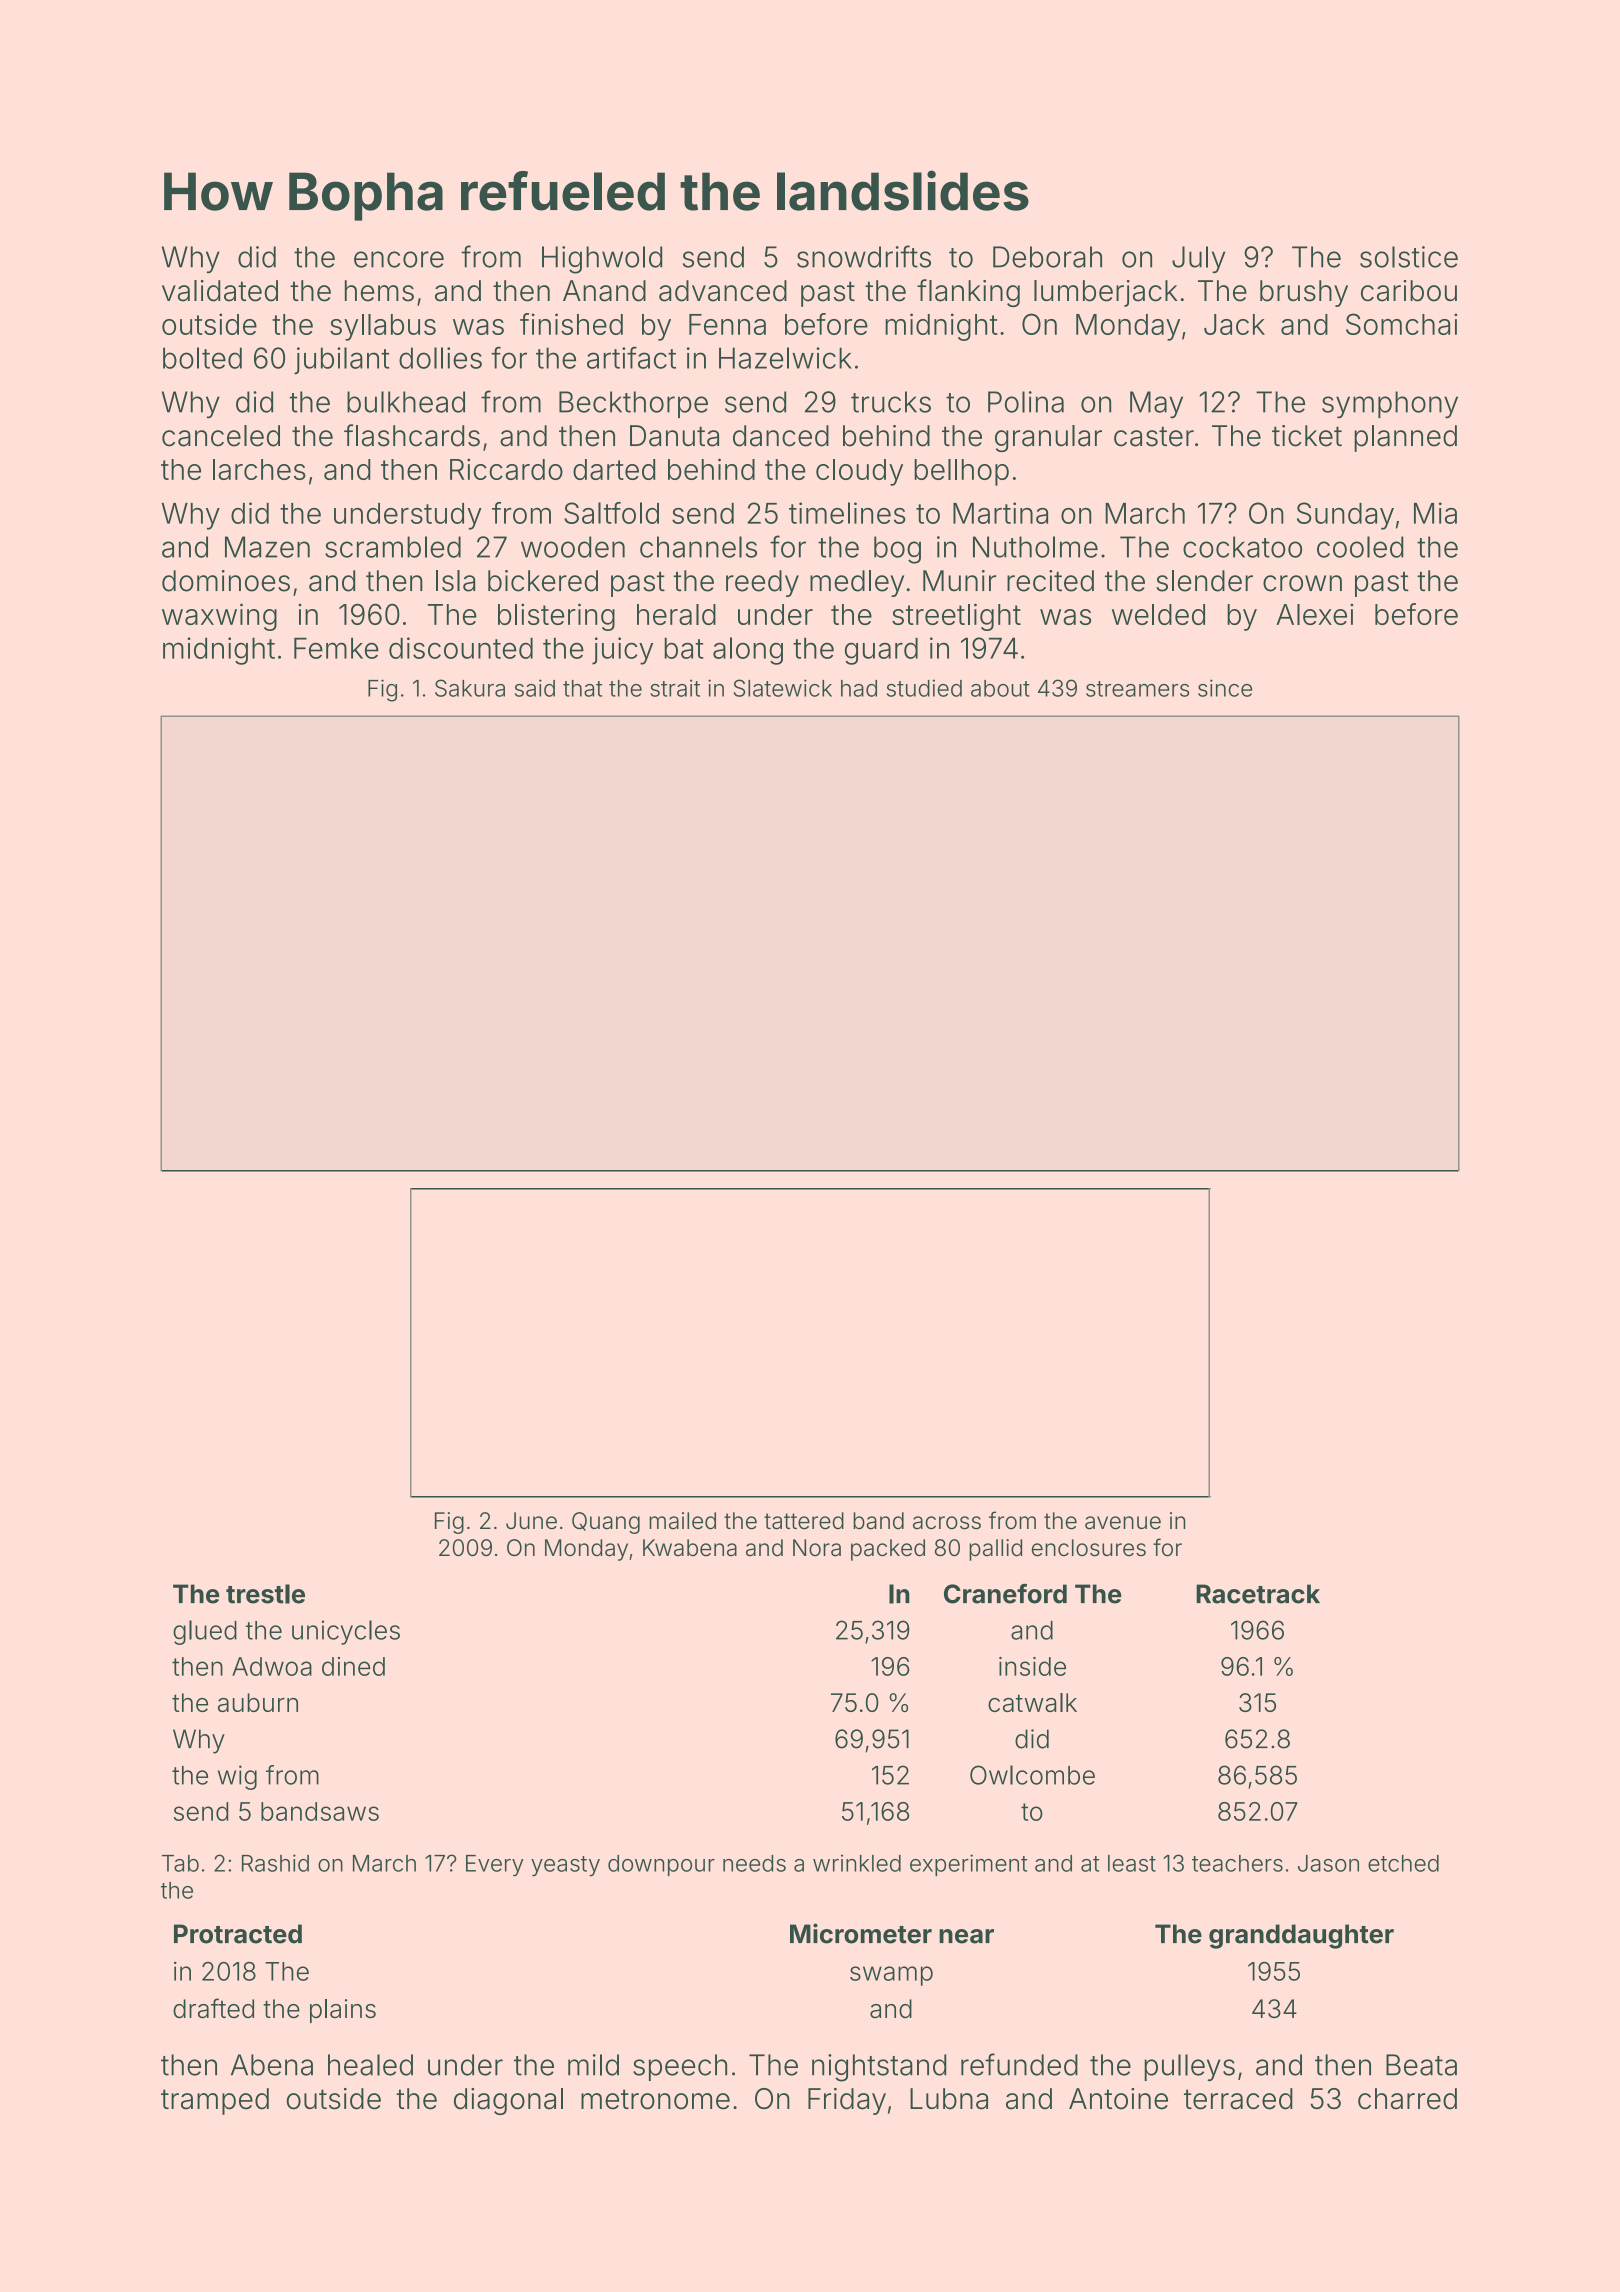 The image size is (1620, 2292). I want to click on June, so click(531, 1521).
